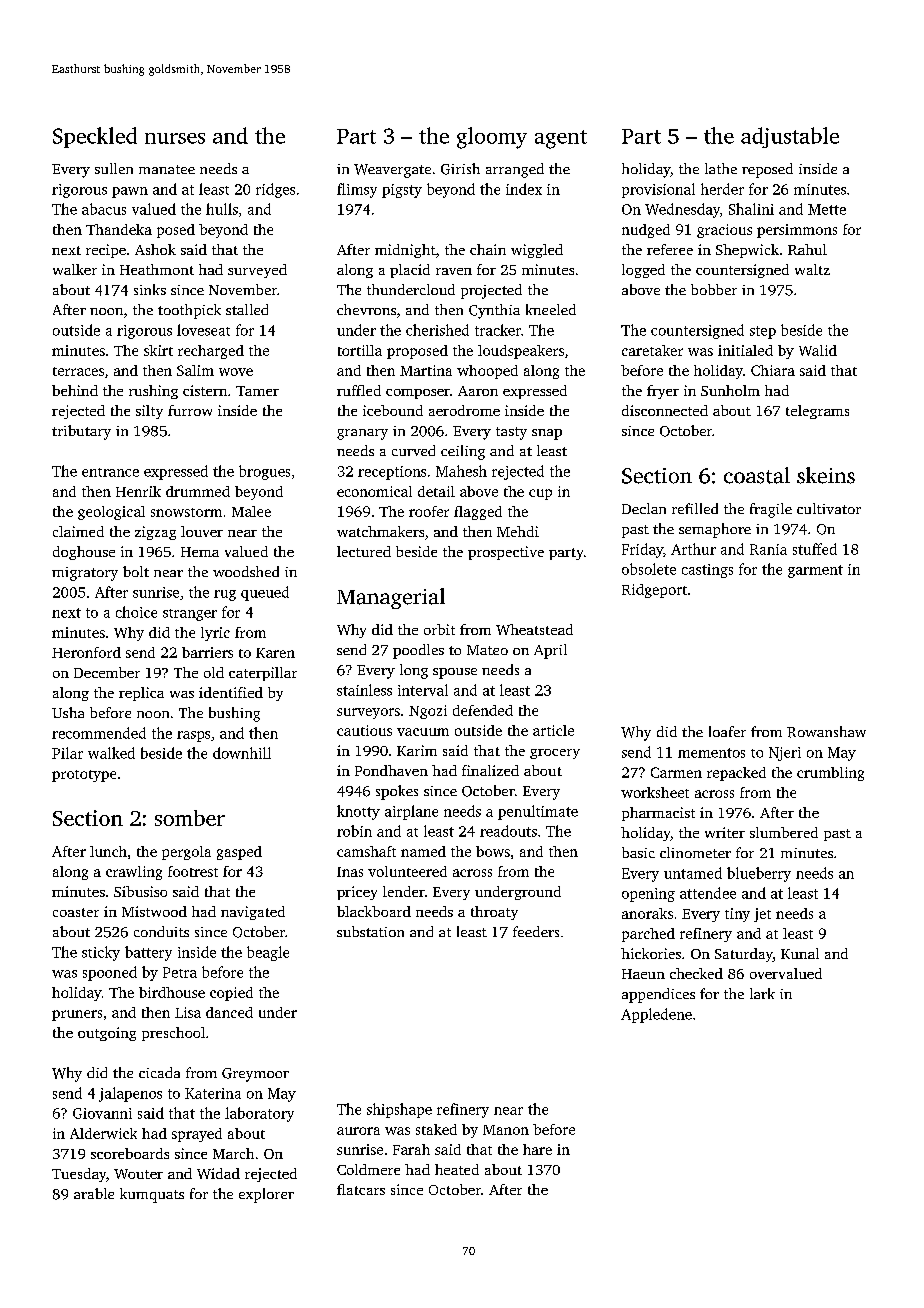 The height and width of the document is (1308, 924). What do you see at coordinates (670, 249) in the document?
I see `referee` at bounding box center [670, 249].
